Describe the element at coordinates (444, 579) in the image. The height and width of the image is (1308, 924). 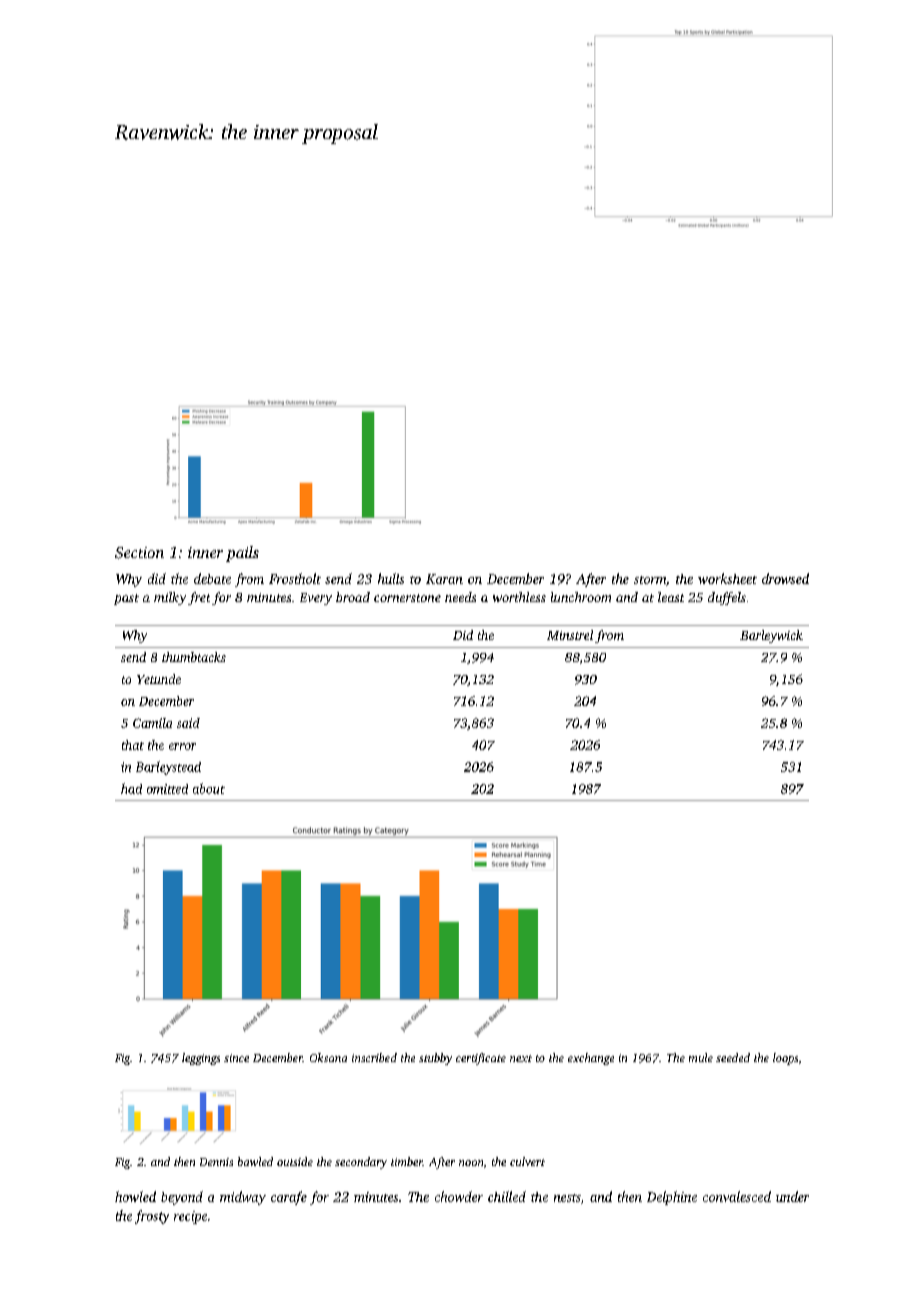
I see `Karan` at that location.
